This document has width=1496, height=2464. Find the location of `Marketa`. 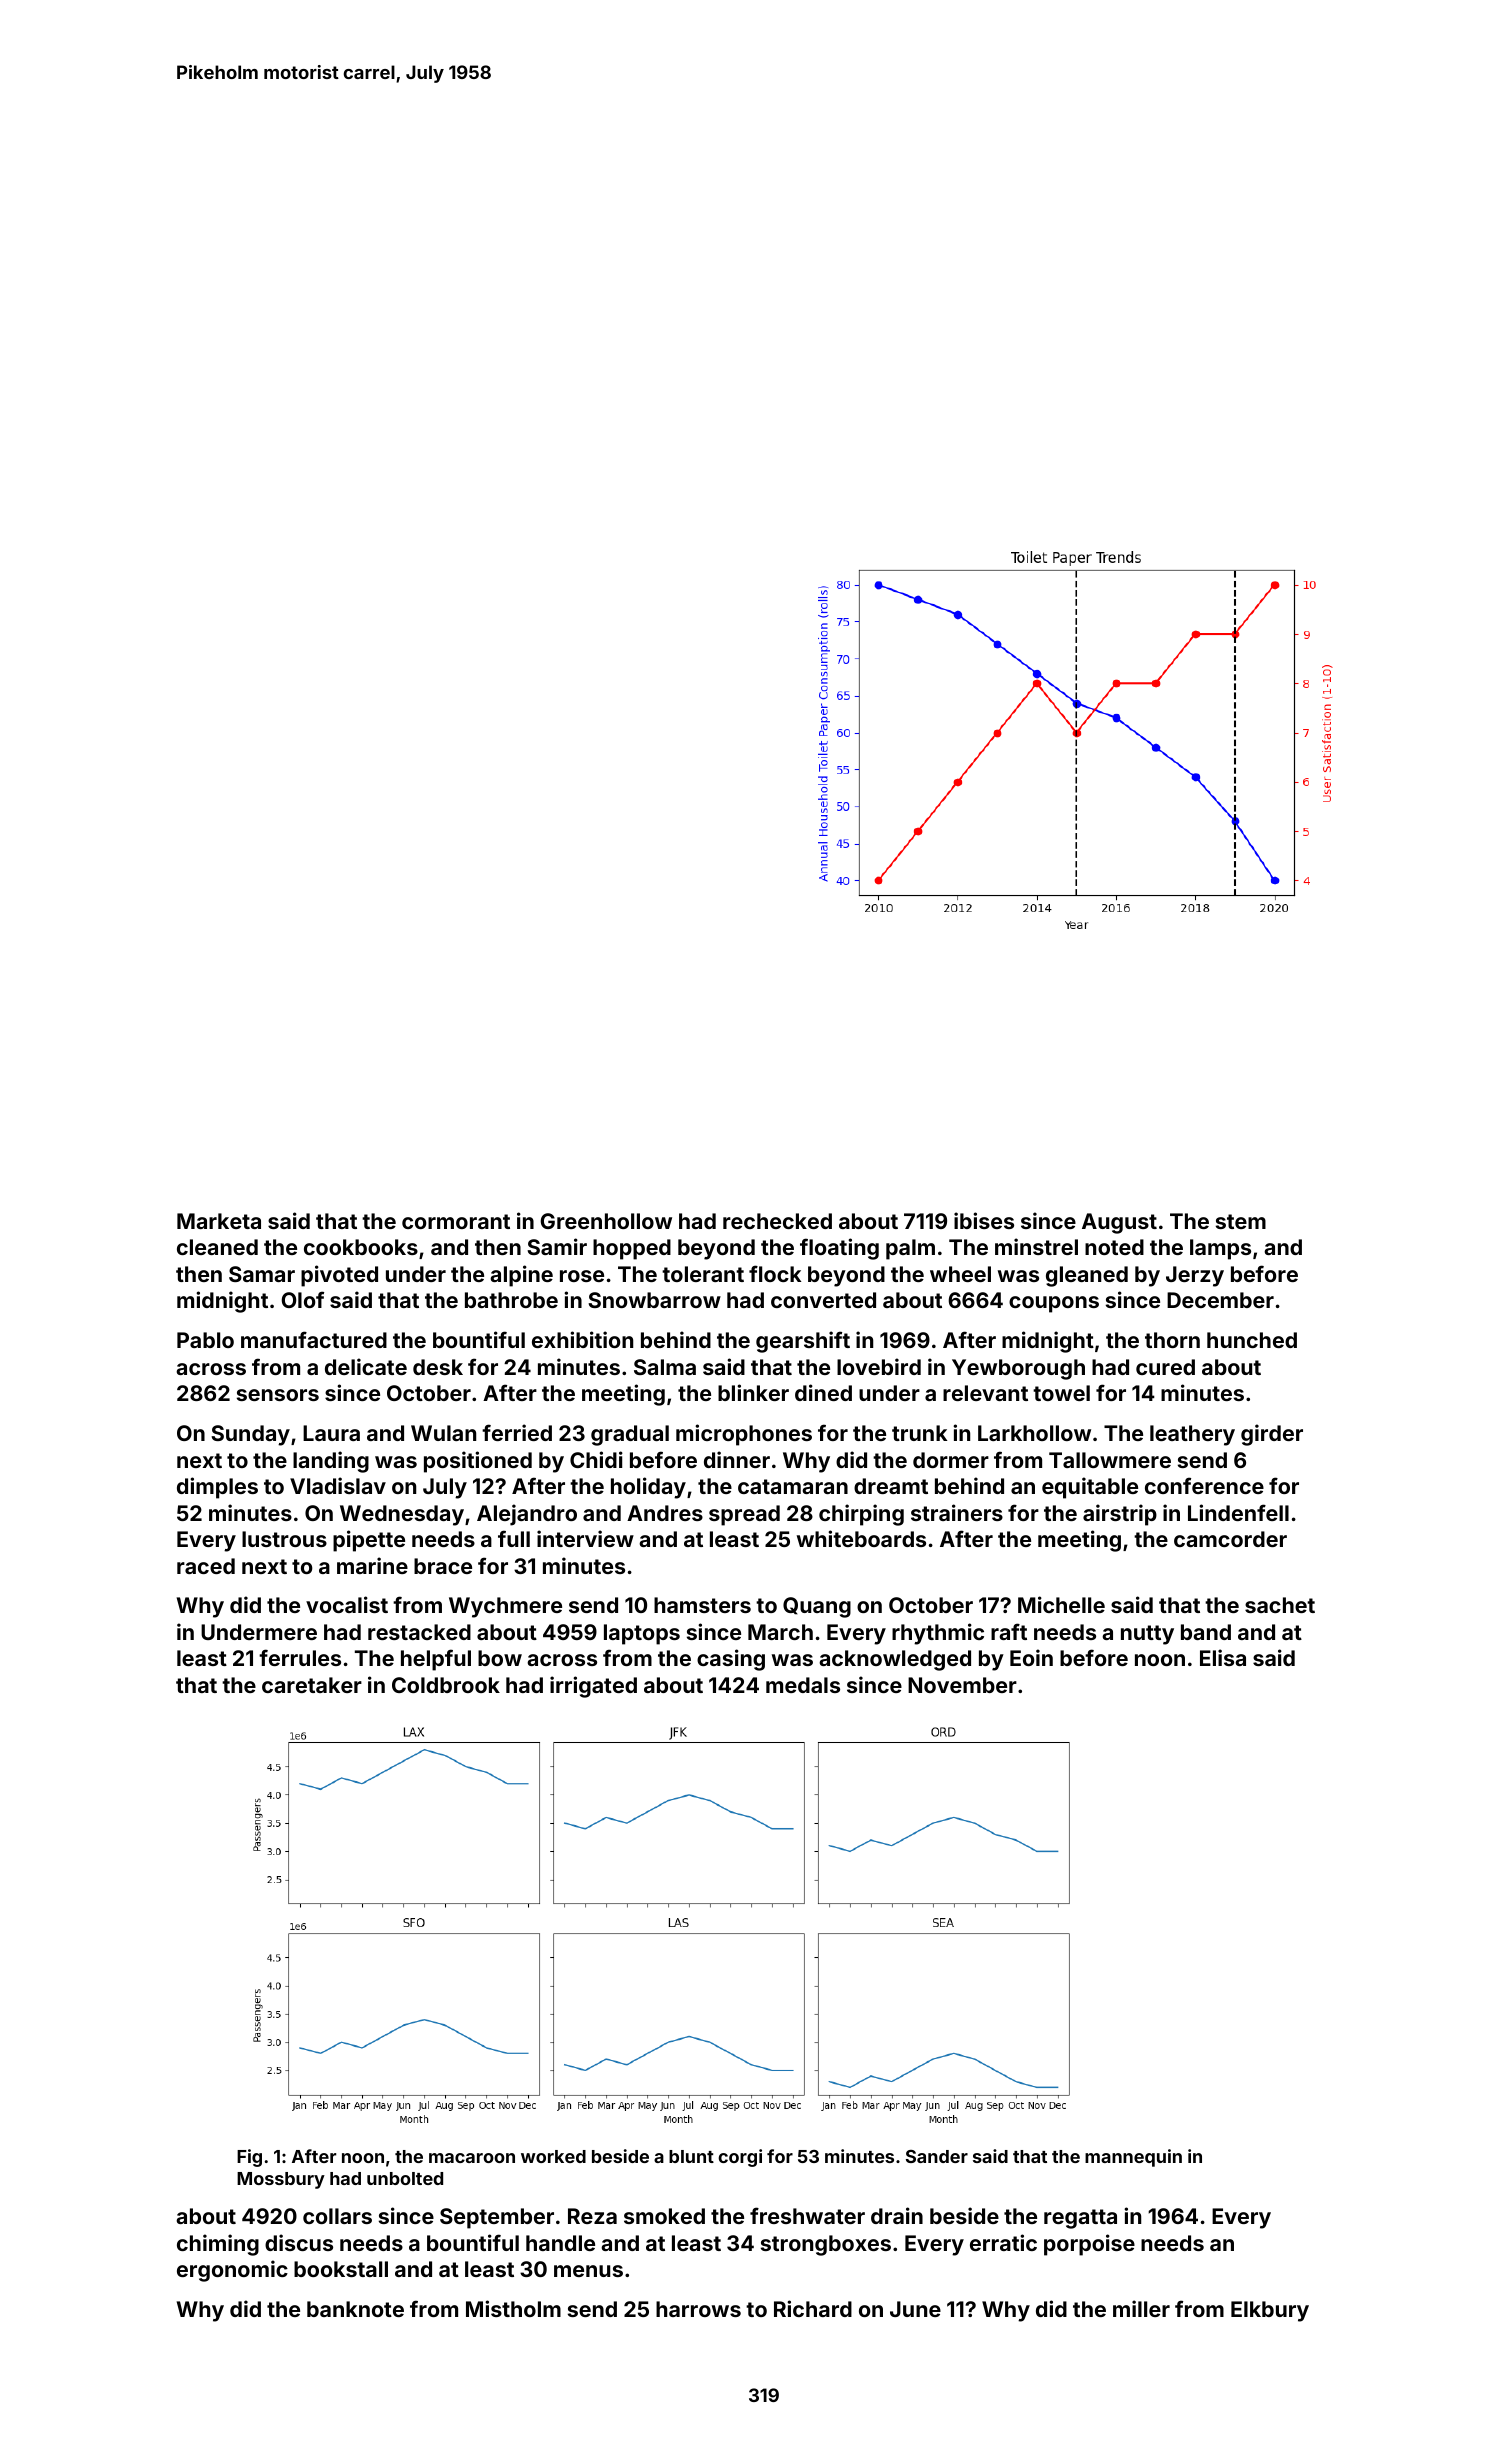

Marketa is located at coordinates (219, 1221).
